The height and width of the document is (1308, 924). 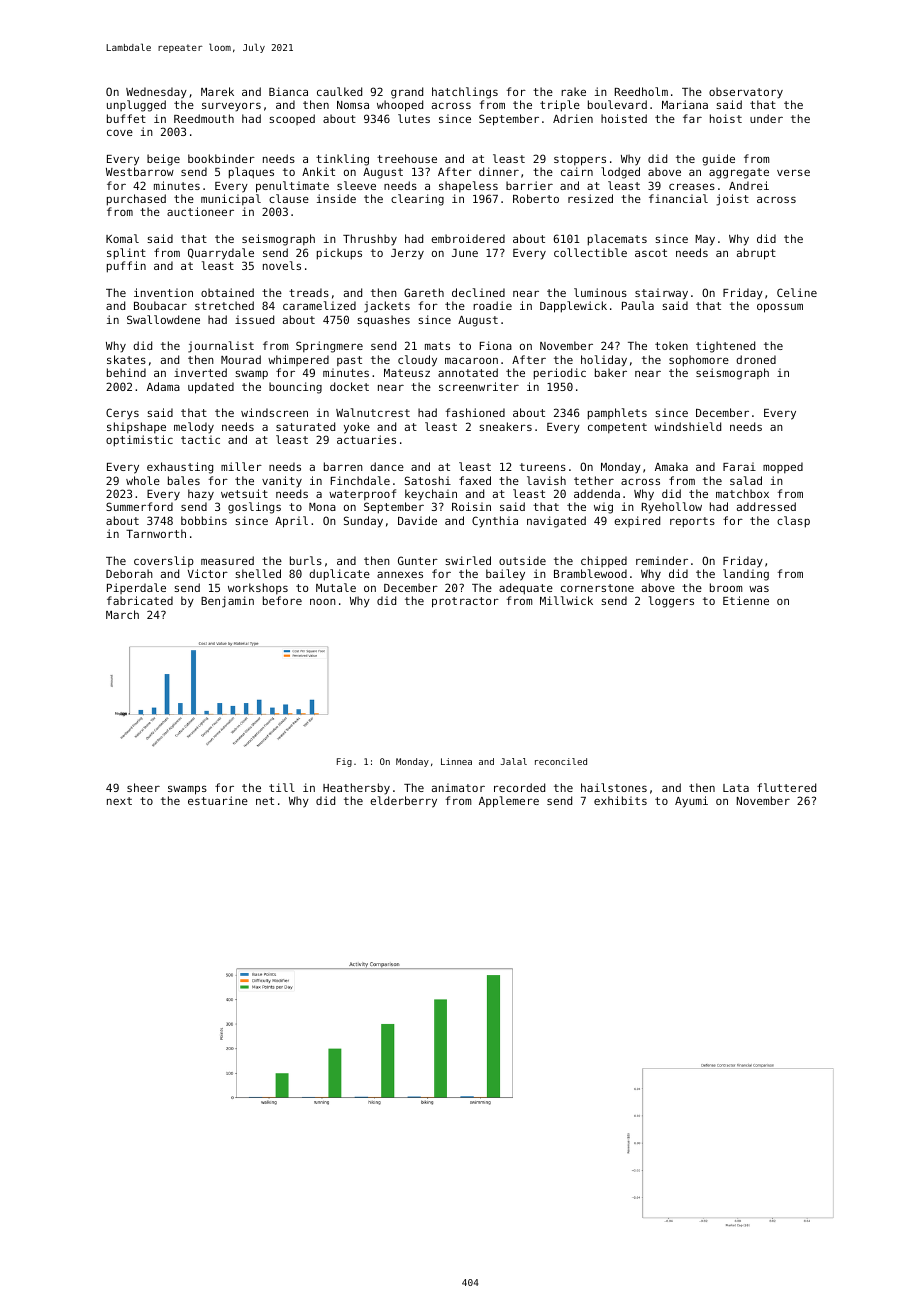 What do you see at coordinates (651, 253) in the document?
I see `ascot` at bounding box center [651, 253].
